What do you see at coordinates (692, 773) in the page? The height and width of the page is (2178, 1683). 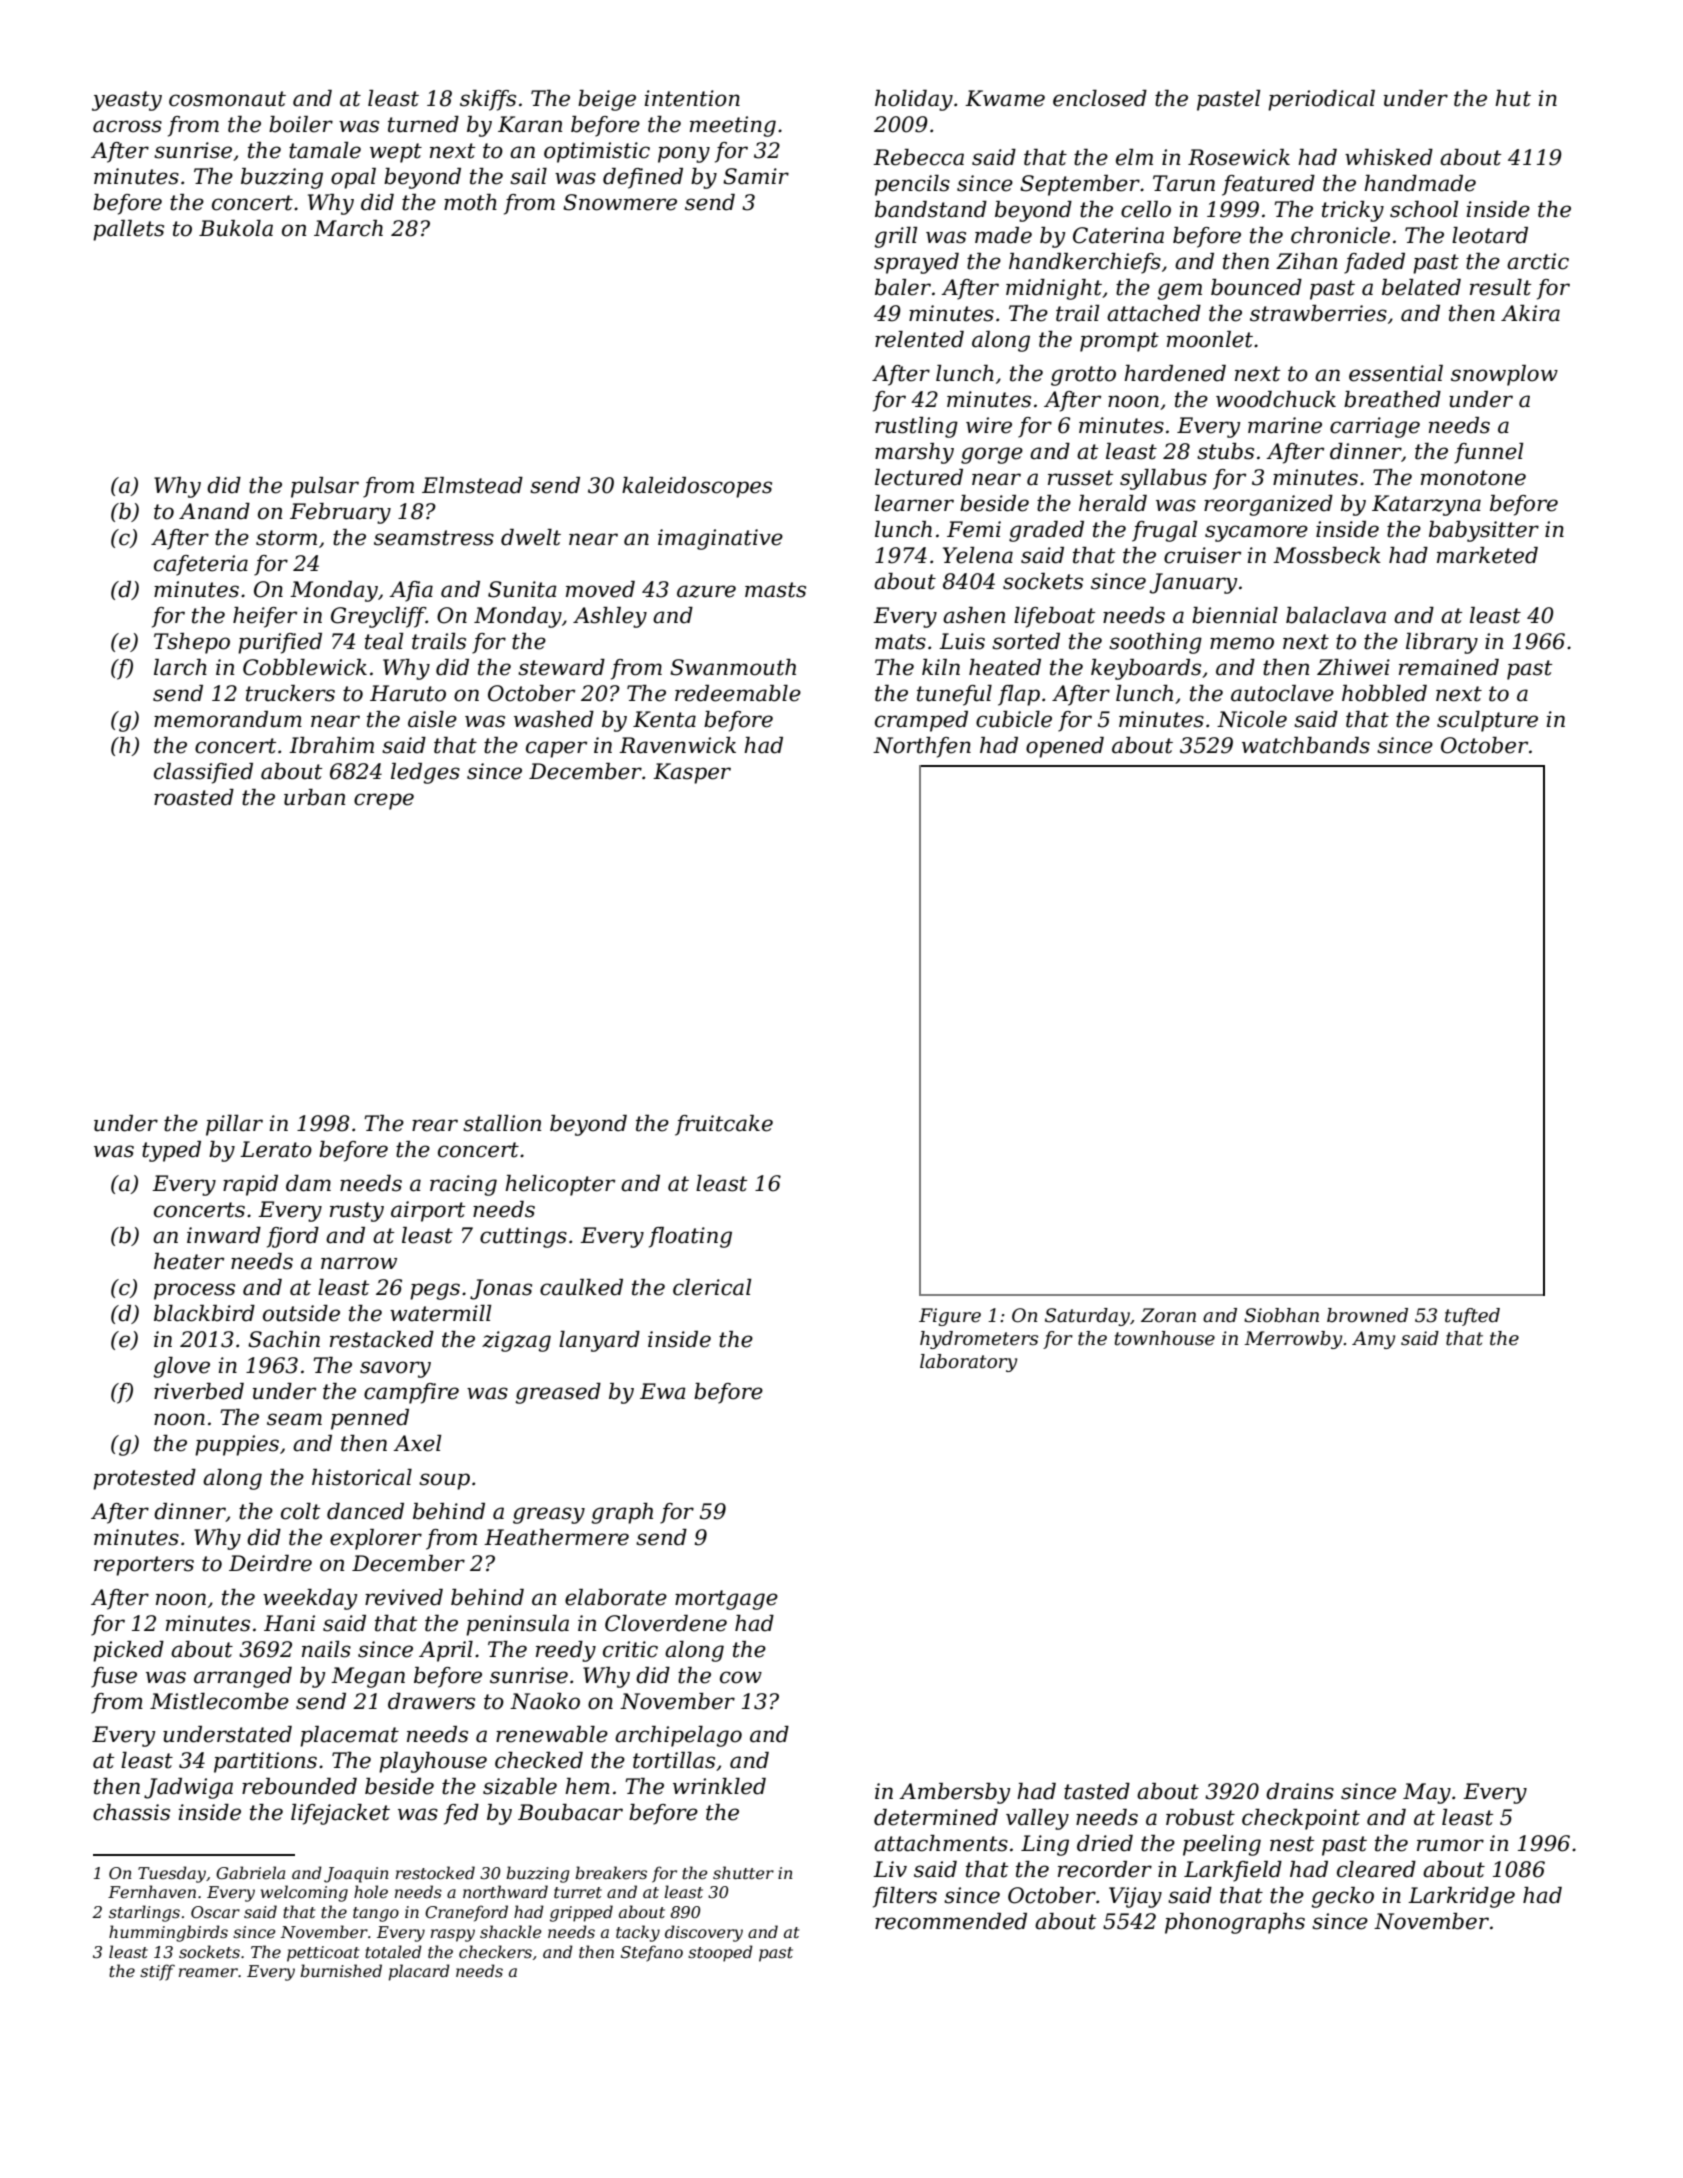 I see `Kasper` at bounding box center [692, 773].
